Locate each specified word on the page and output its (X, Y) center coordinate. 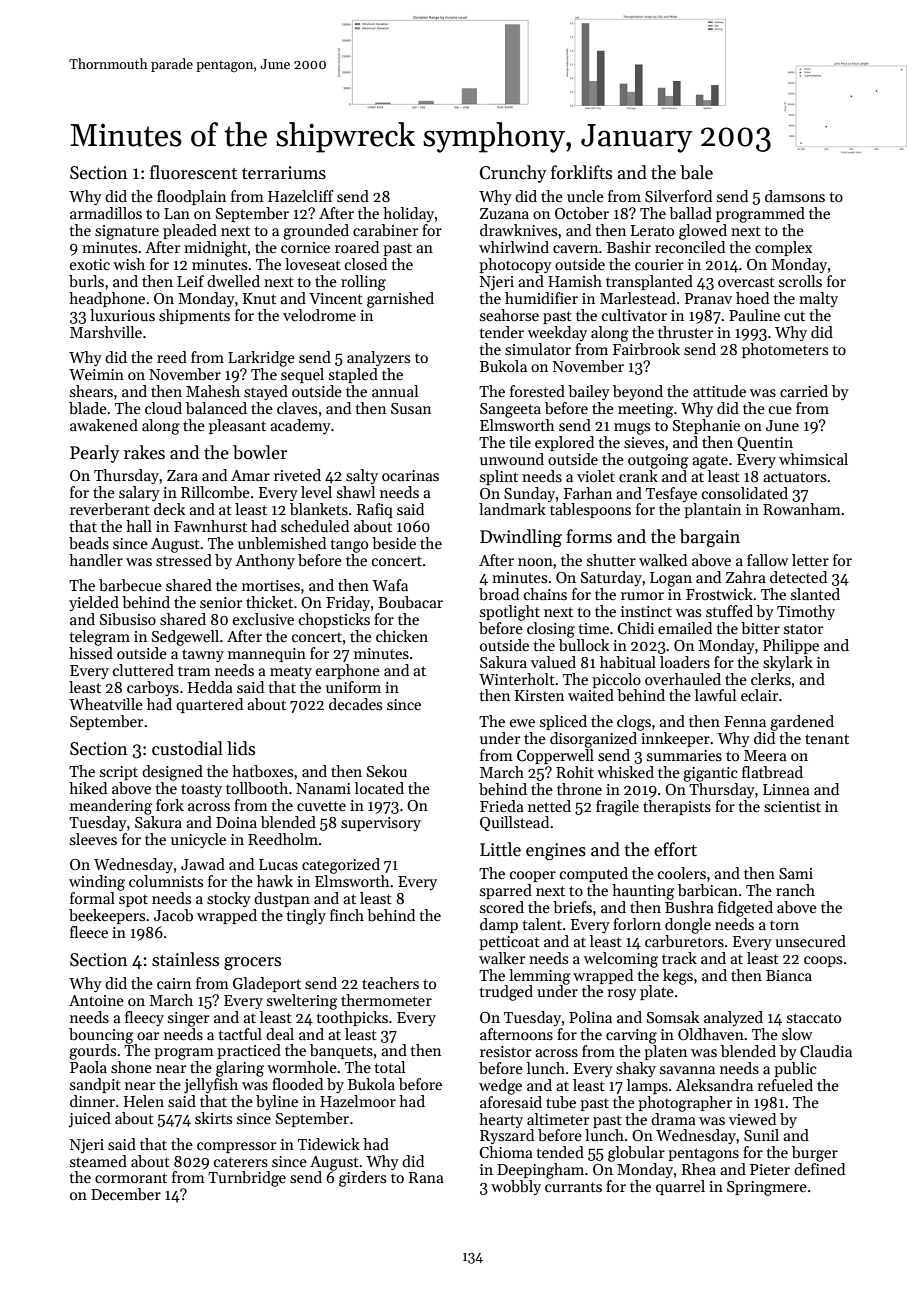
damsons (795, 196)
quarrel (680, 1187)
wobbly (516, 1187)
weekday (557, 333)
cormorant (131, 1178)
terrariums (284, 173)
